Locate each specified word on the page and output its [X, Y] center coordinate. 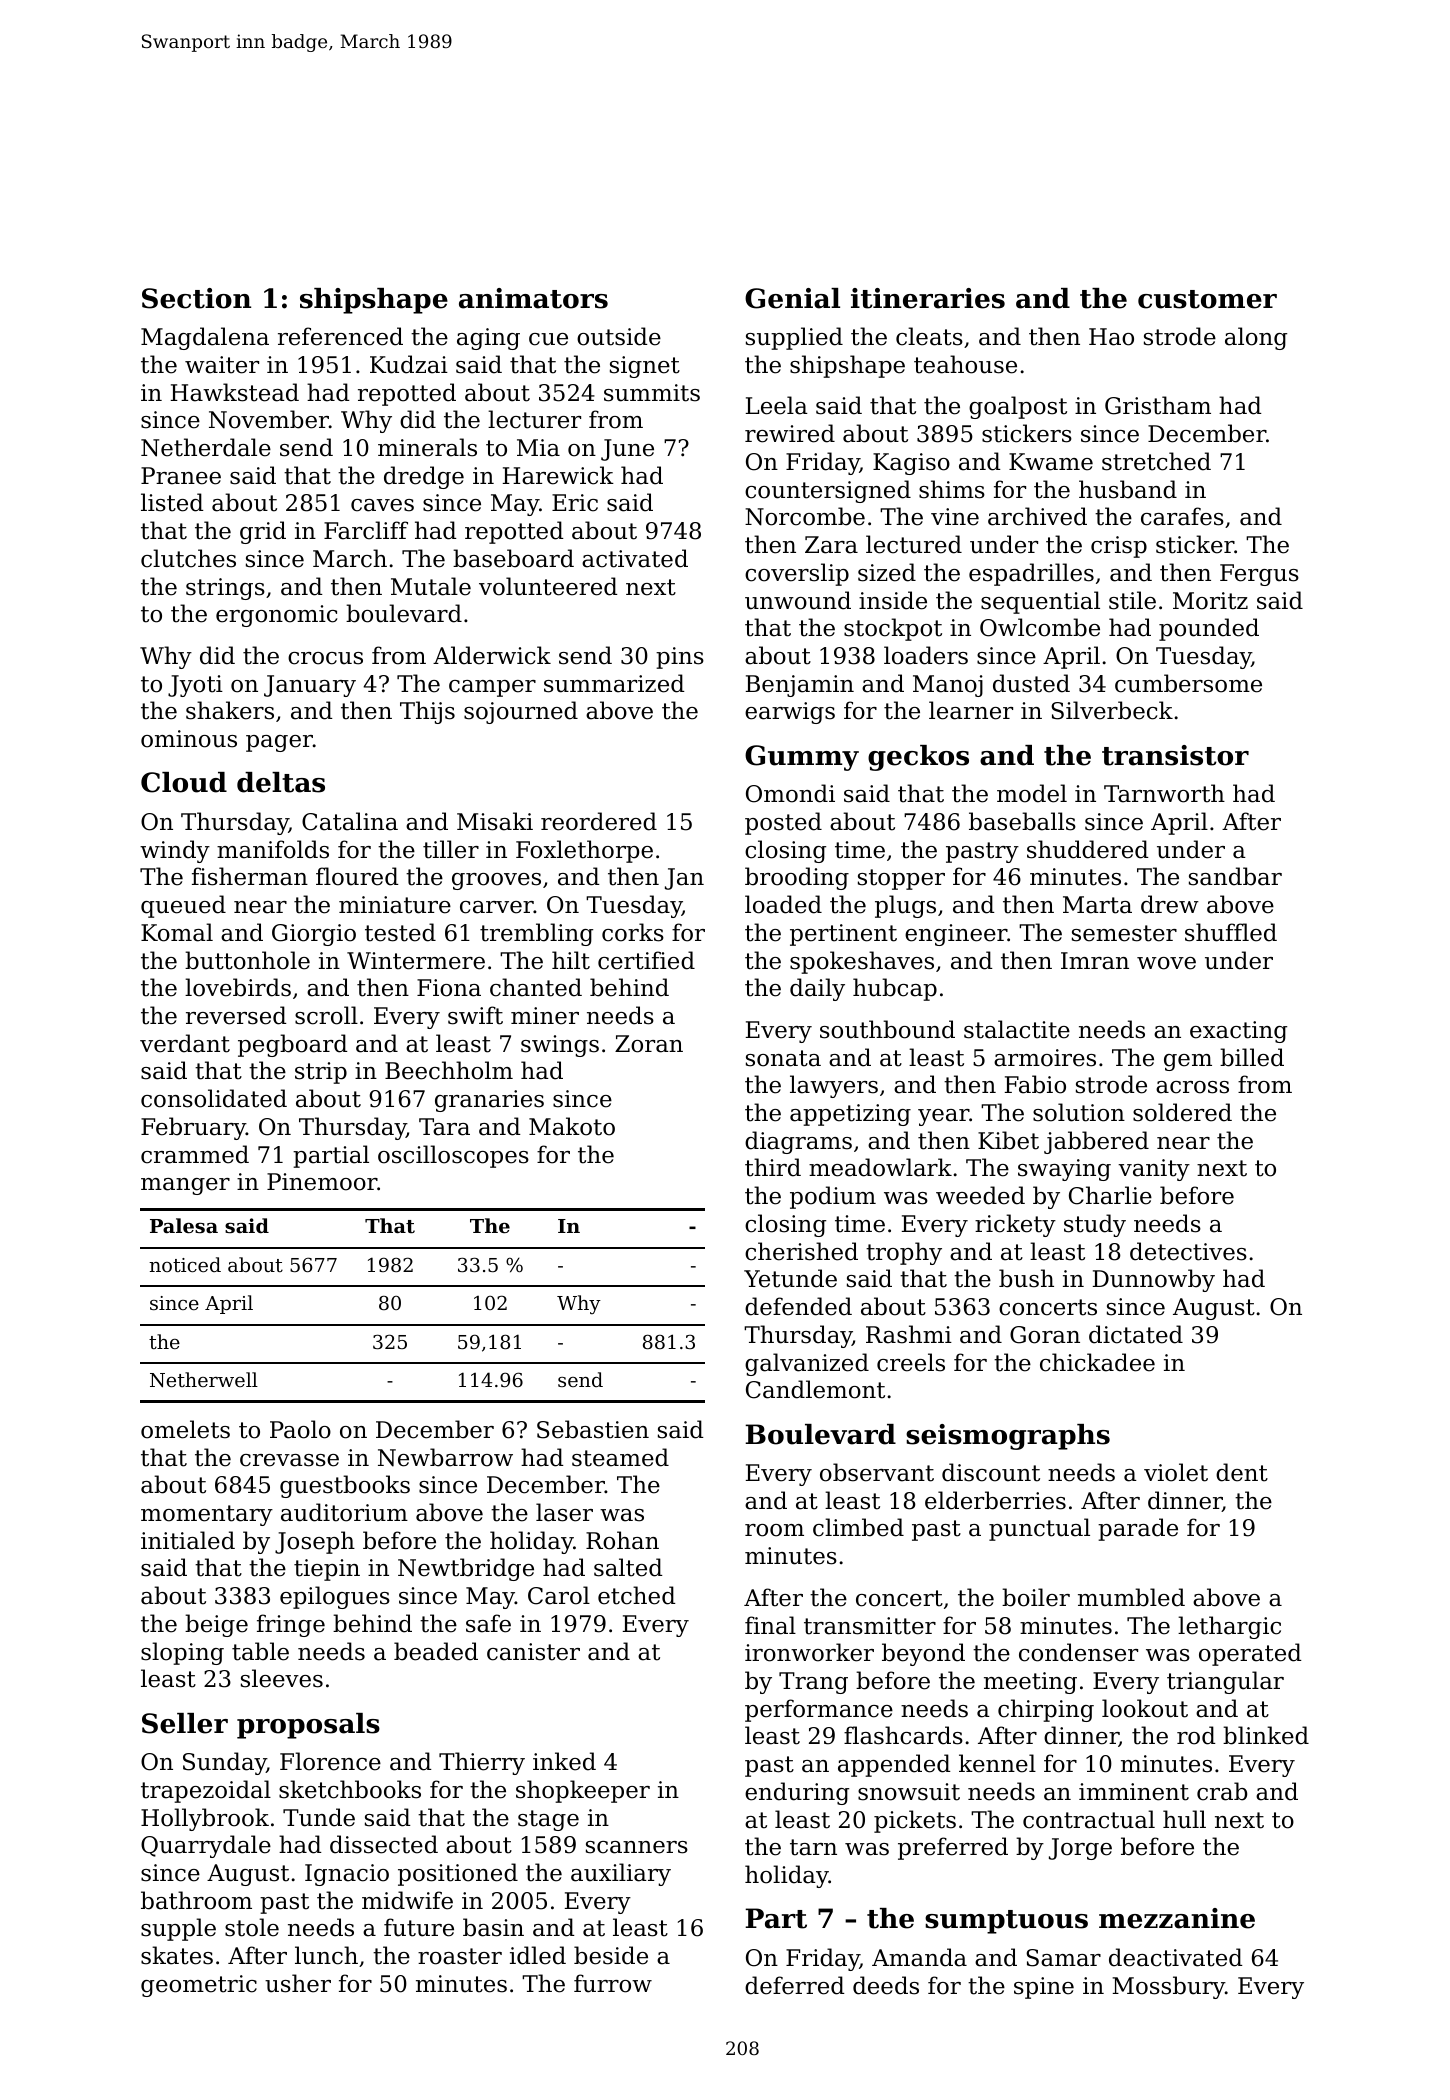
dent [1242, 1472]
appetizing [850, 1115]
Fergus [1259, 575]
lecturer [534, 419]
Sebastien [593, 1429]
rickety [1015, 1225]
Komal [177, 932]
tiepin [327, 1570]
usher [298, 1983]
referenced [340, 336]
